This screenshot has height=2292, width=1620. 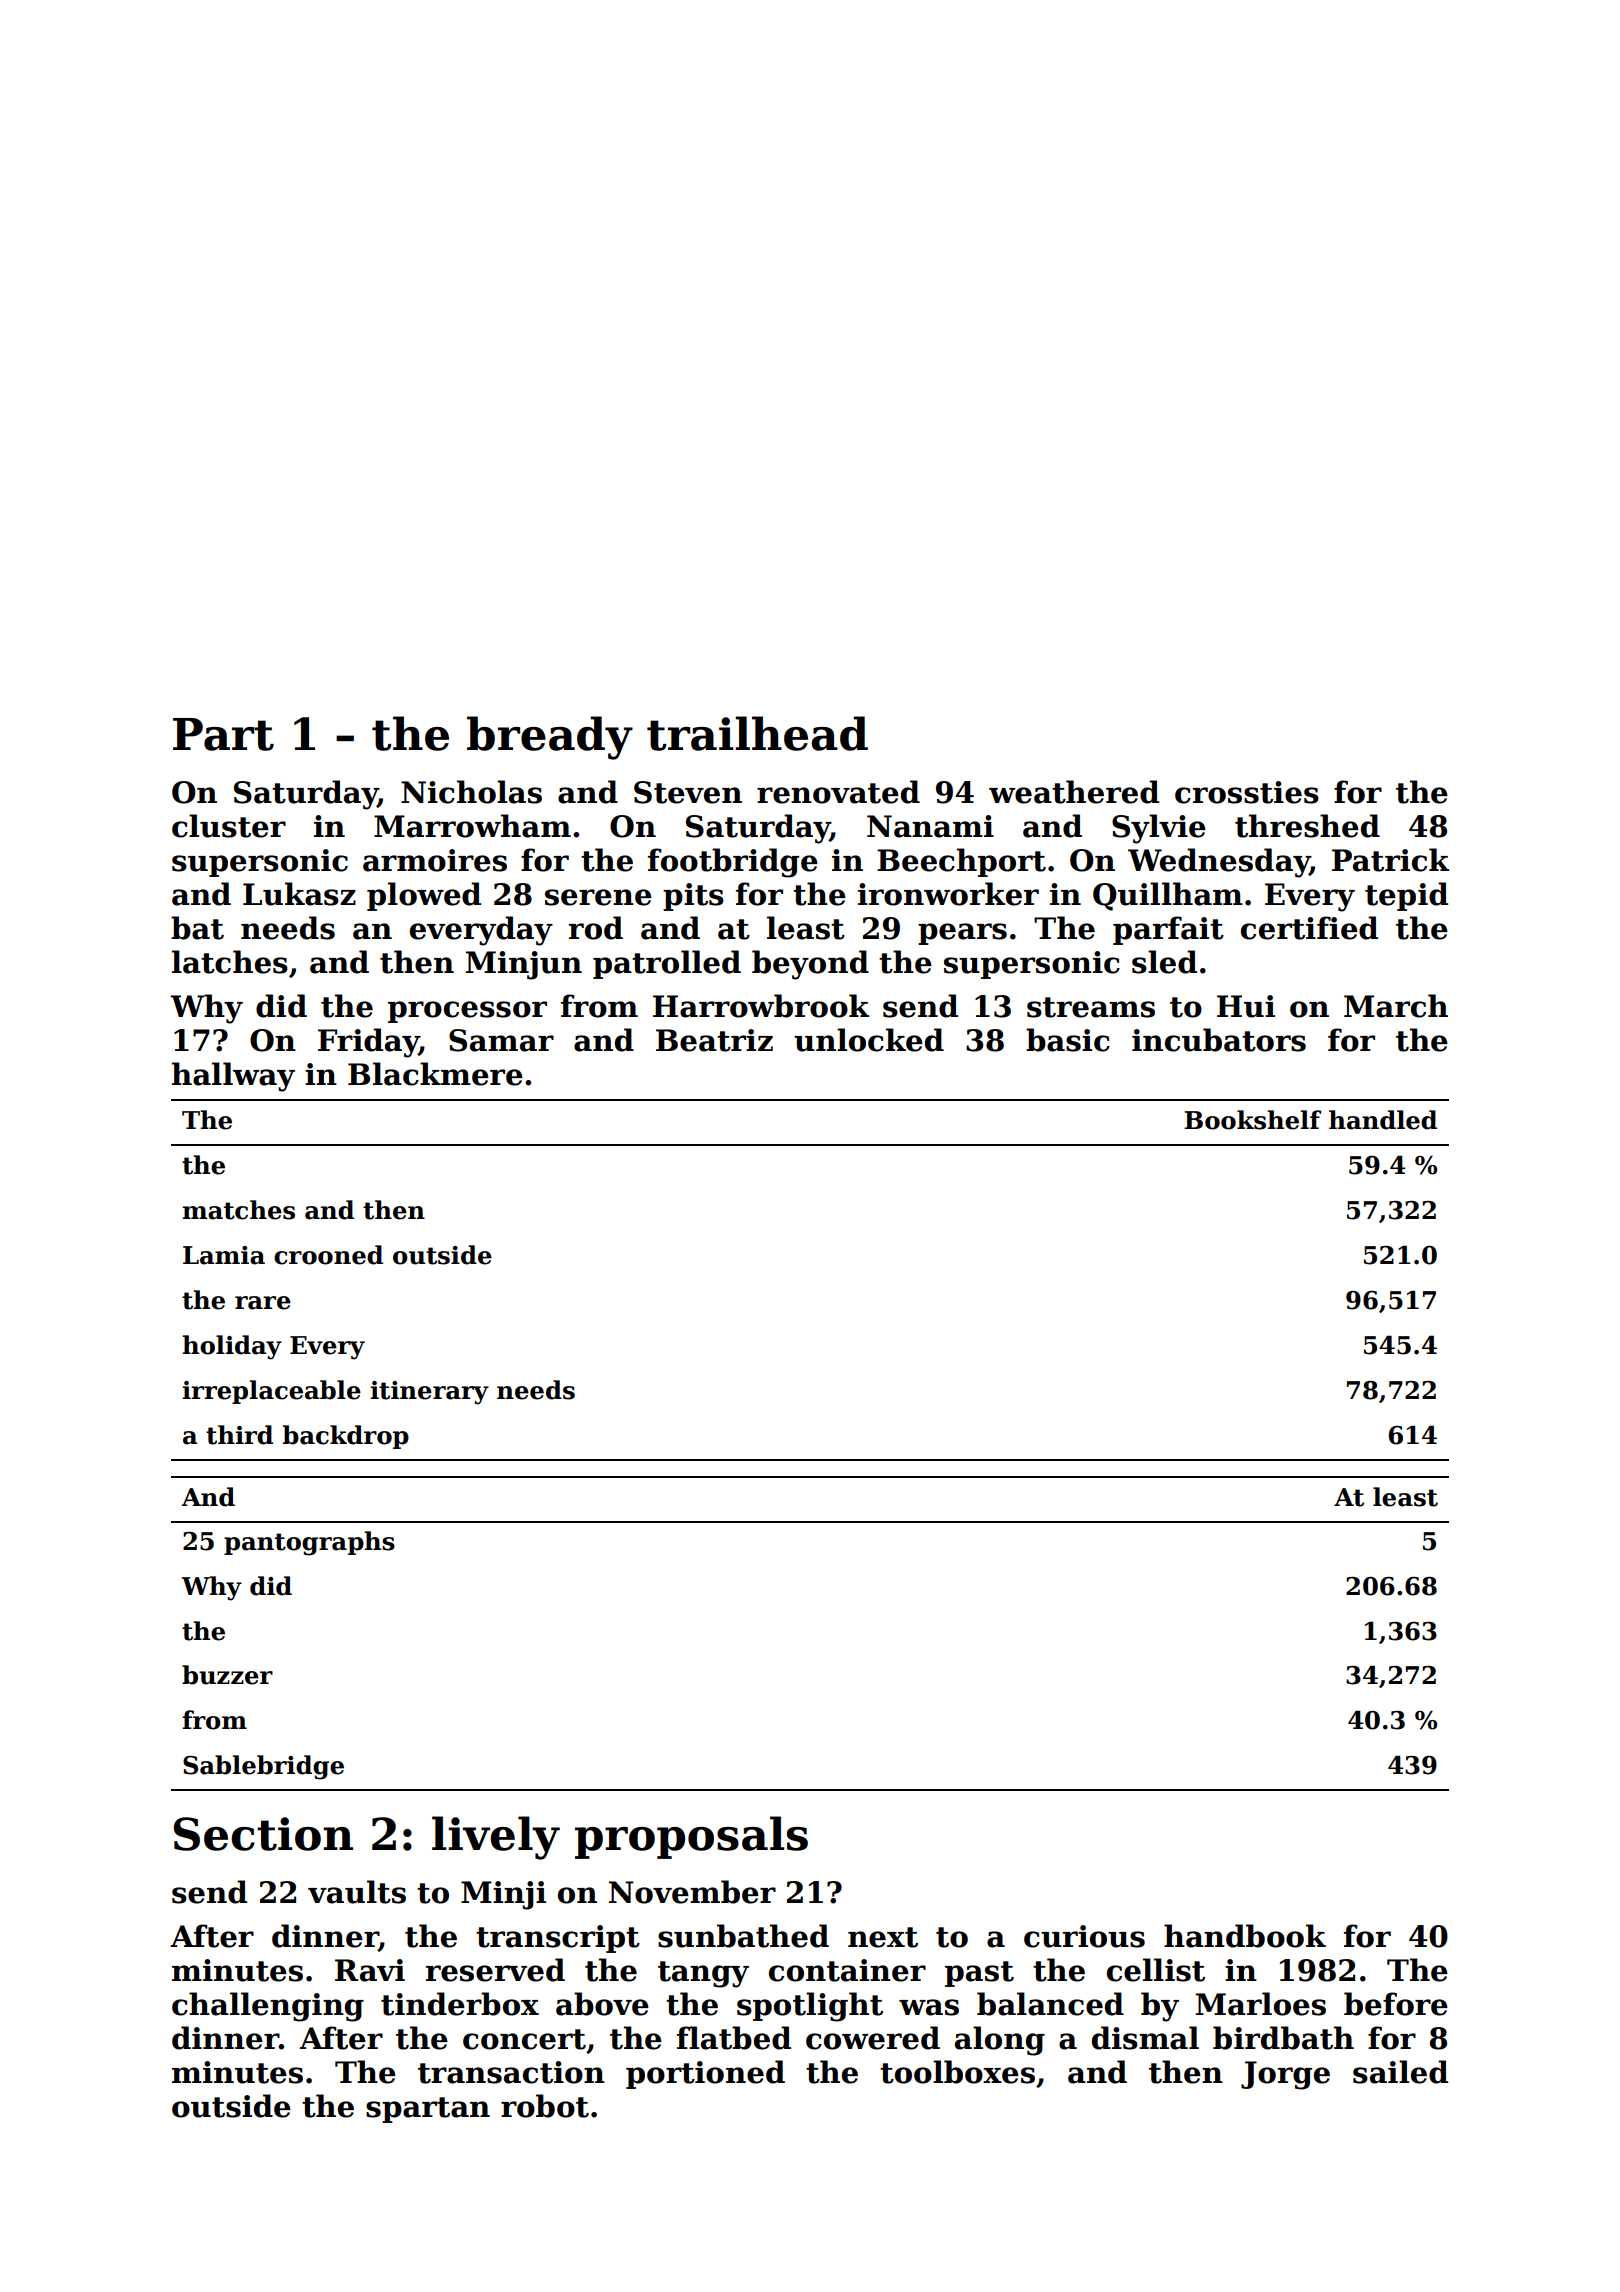 I want to click on hallway, so click(x=233, y=1077).
